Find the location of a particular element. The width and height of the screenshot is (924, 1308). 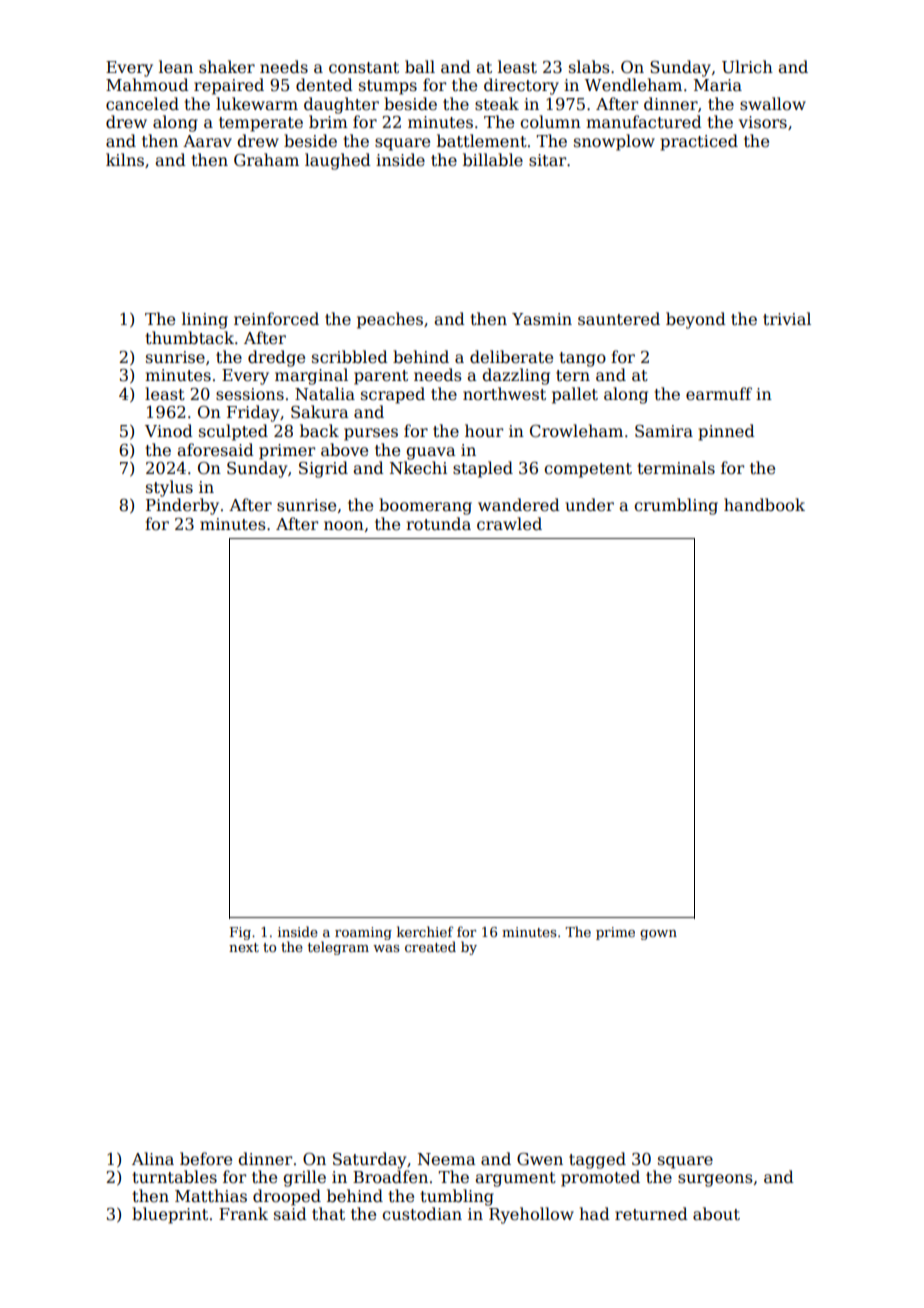

reinforced is located at coordinates (276, 319).
